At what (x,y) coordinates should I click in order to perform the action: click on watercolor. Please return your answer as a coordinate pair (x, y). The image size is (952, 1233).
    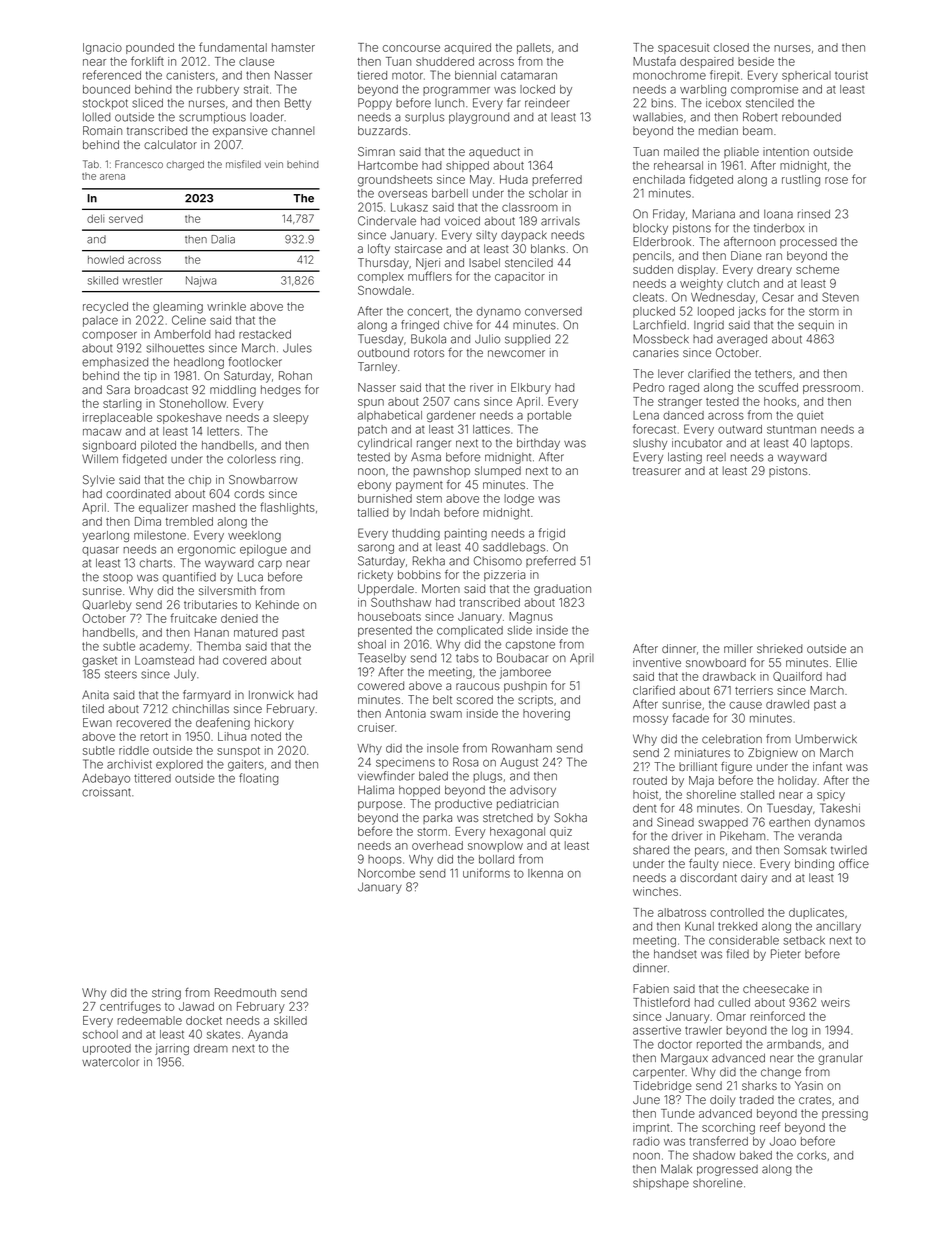
    Looking at the image, I should click on (110, 1062).
